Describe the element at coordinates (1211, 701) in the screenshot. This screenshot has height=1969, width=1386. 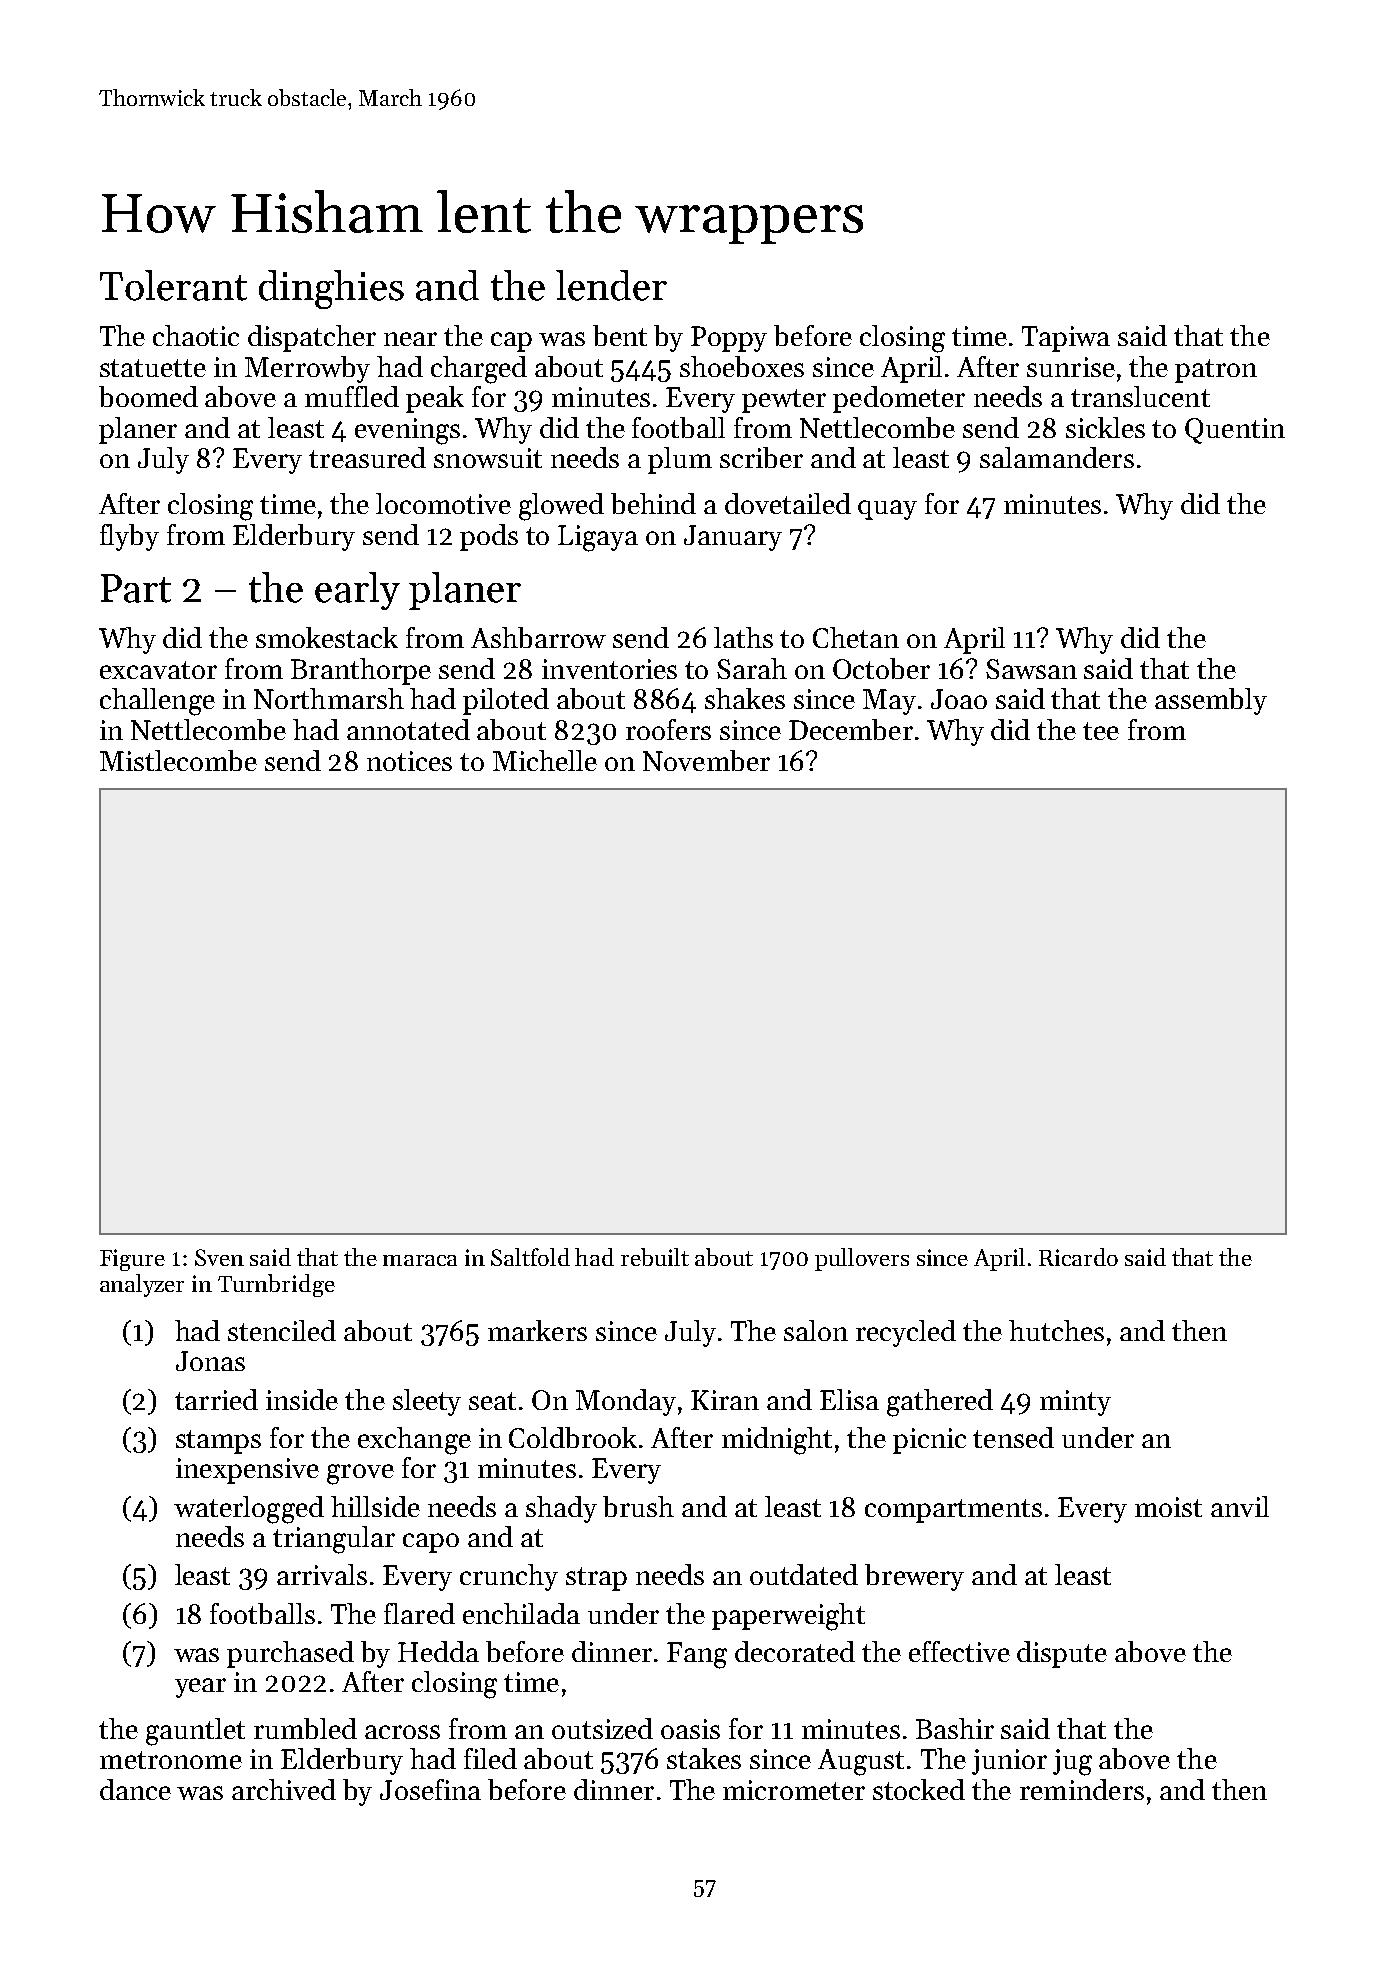
I see `assembly` at that location.
